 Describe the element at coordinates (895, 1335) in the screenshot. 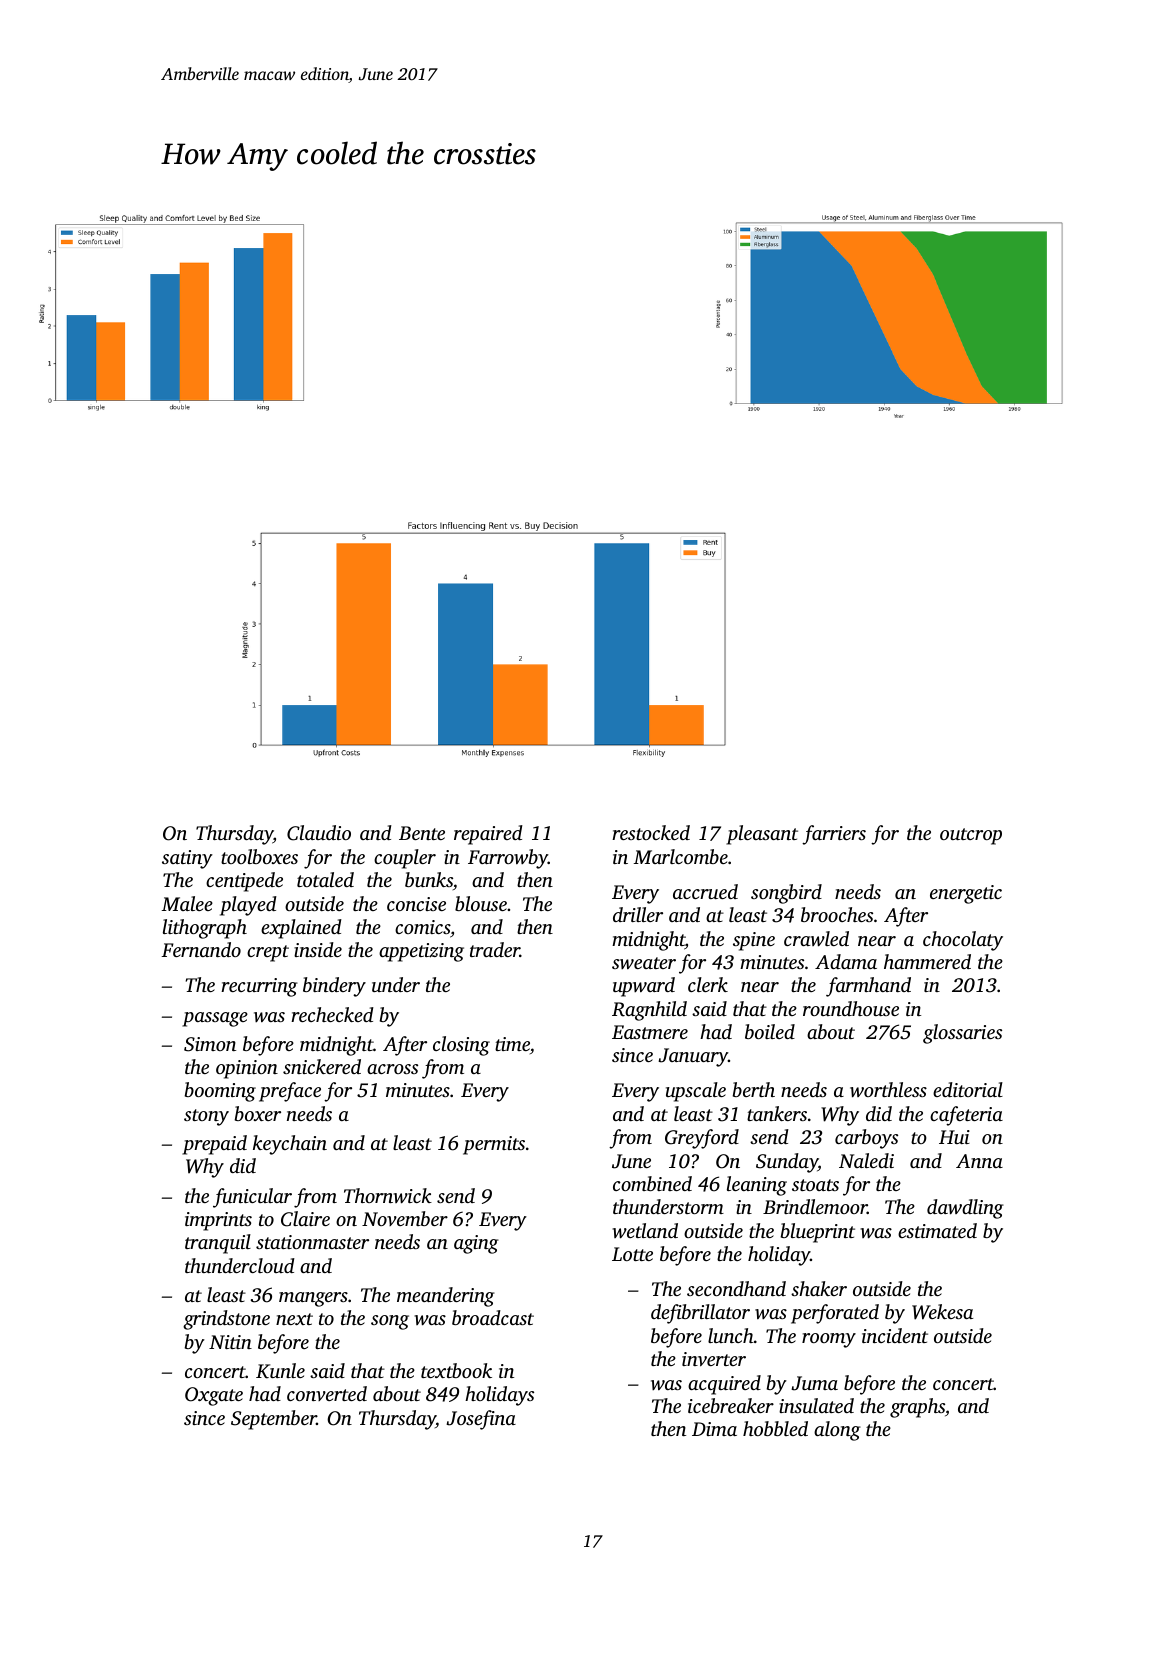

I see `incident` at that location.
